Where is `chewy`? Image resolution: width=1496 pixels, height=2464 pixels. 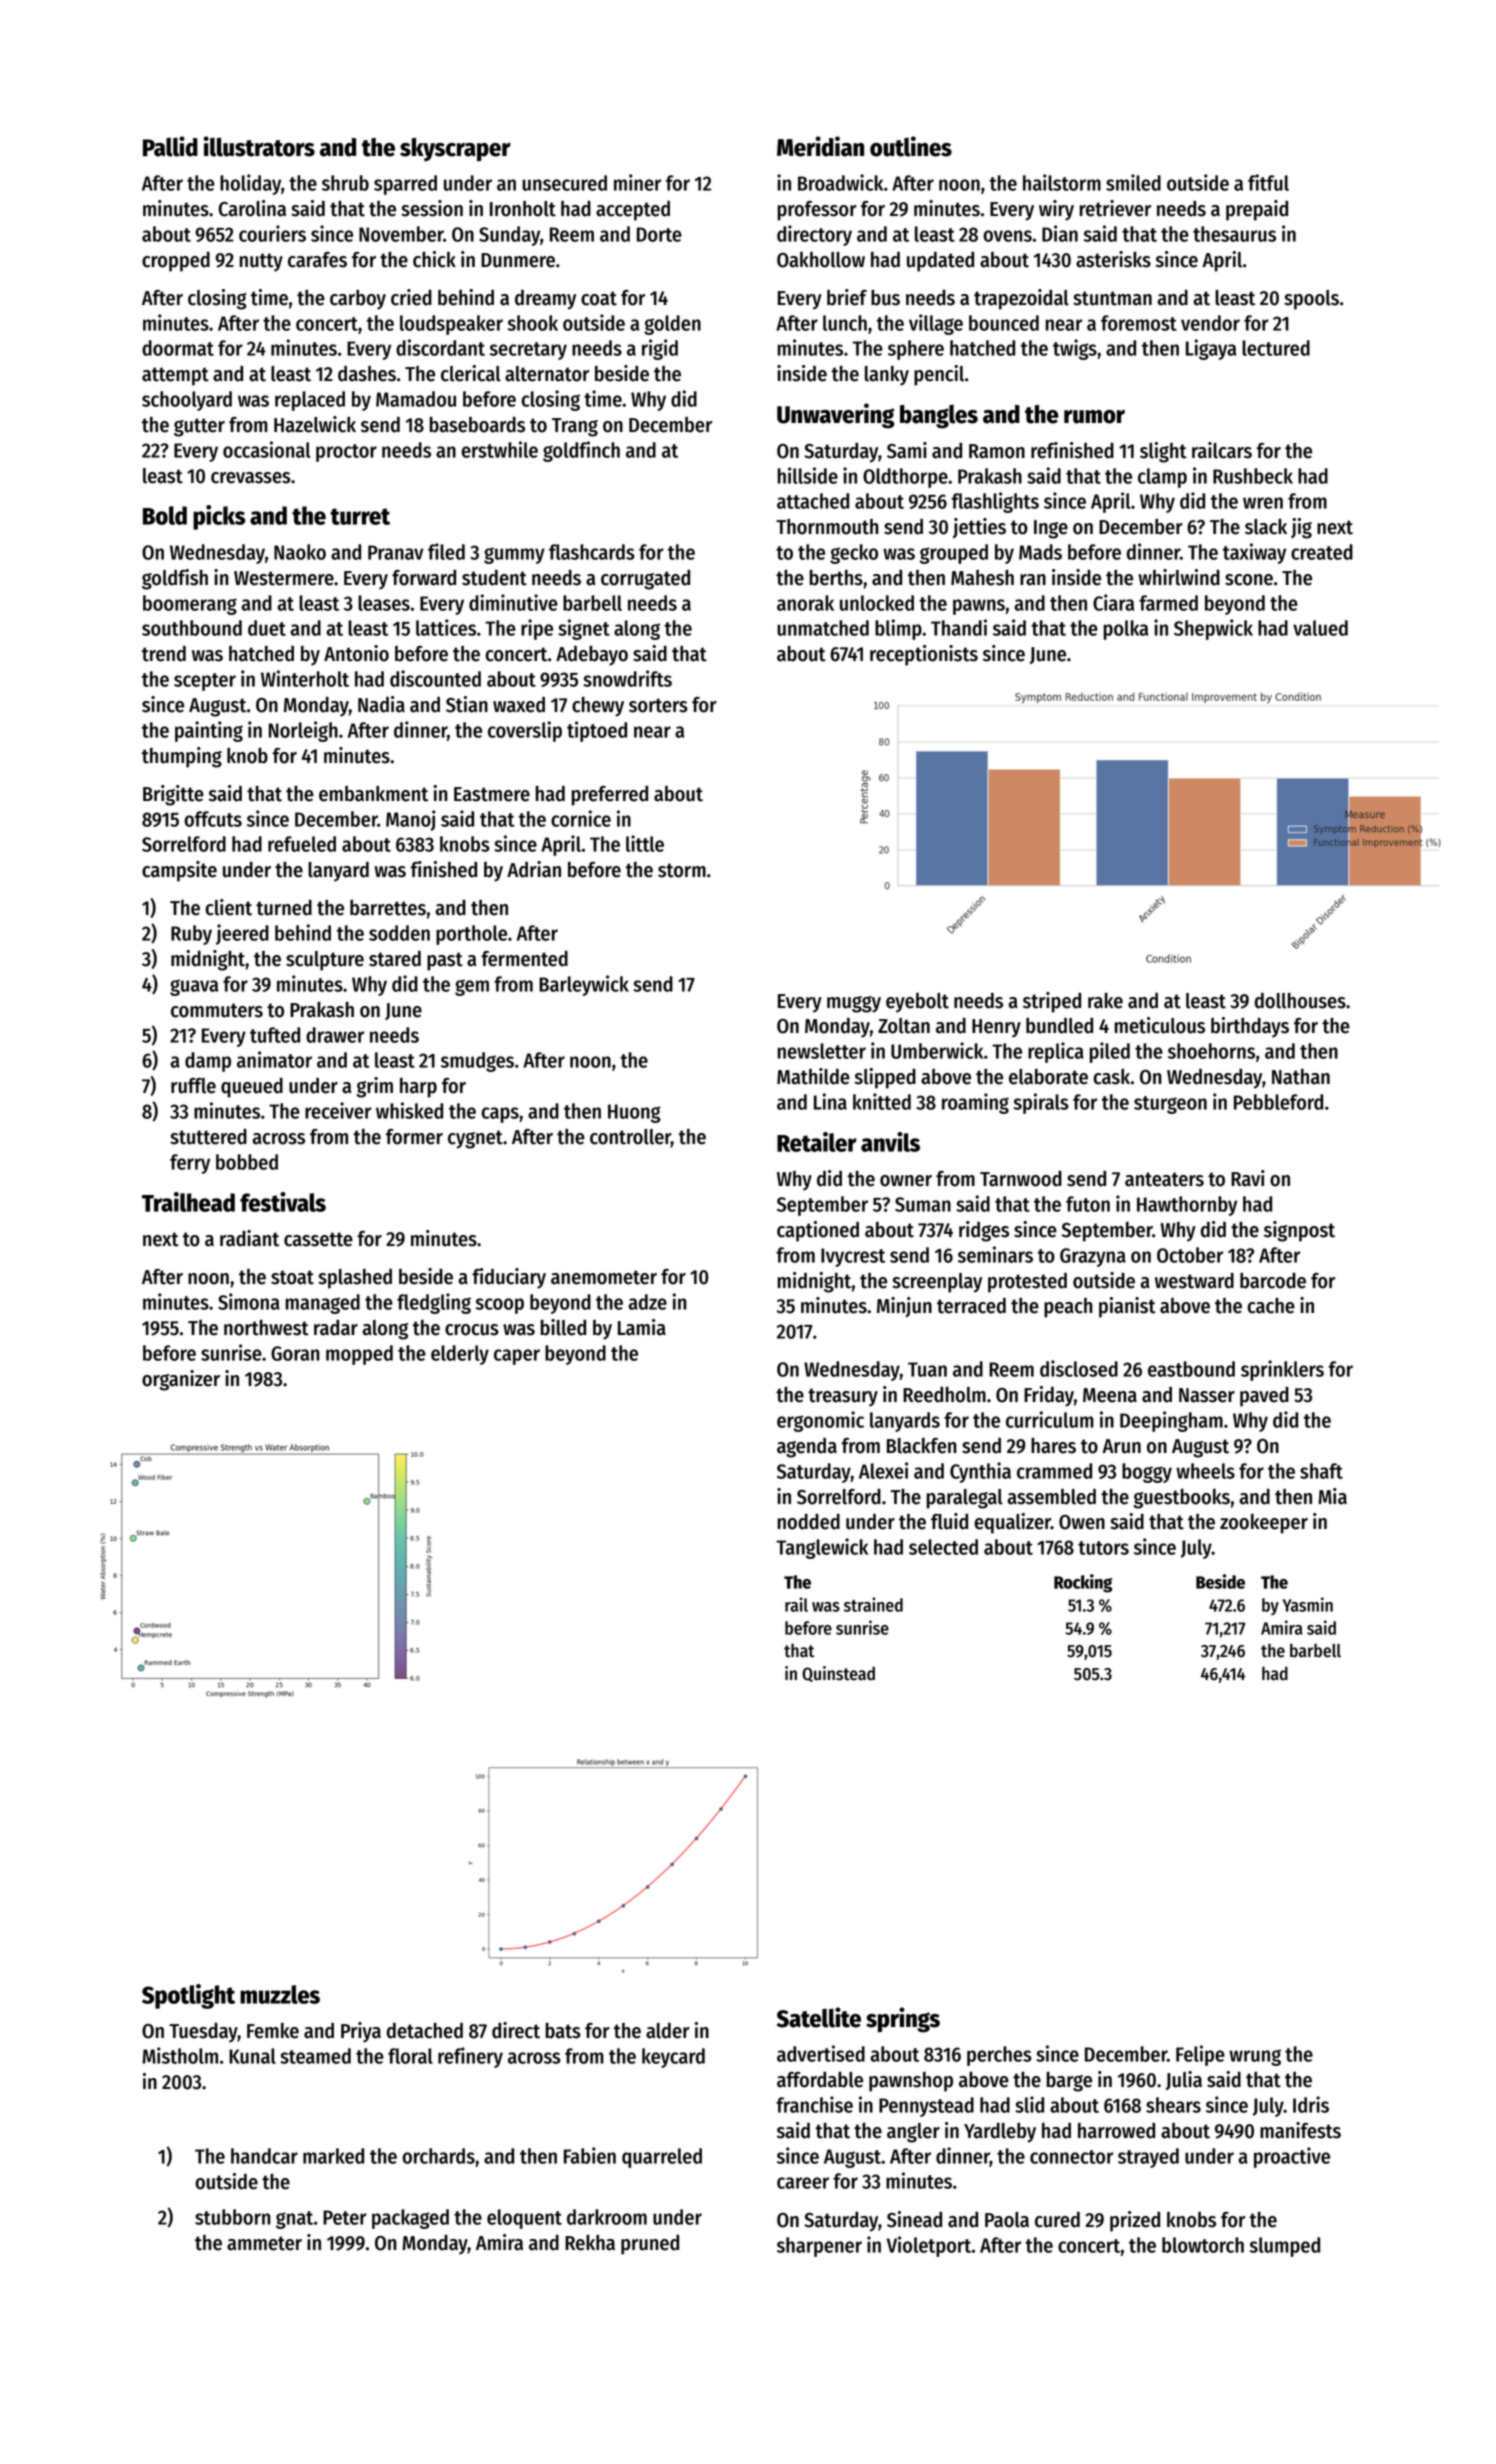
chewy is located at coordinates (598, 707).
